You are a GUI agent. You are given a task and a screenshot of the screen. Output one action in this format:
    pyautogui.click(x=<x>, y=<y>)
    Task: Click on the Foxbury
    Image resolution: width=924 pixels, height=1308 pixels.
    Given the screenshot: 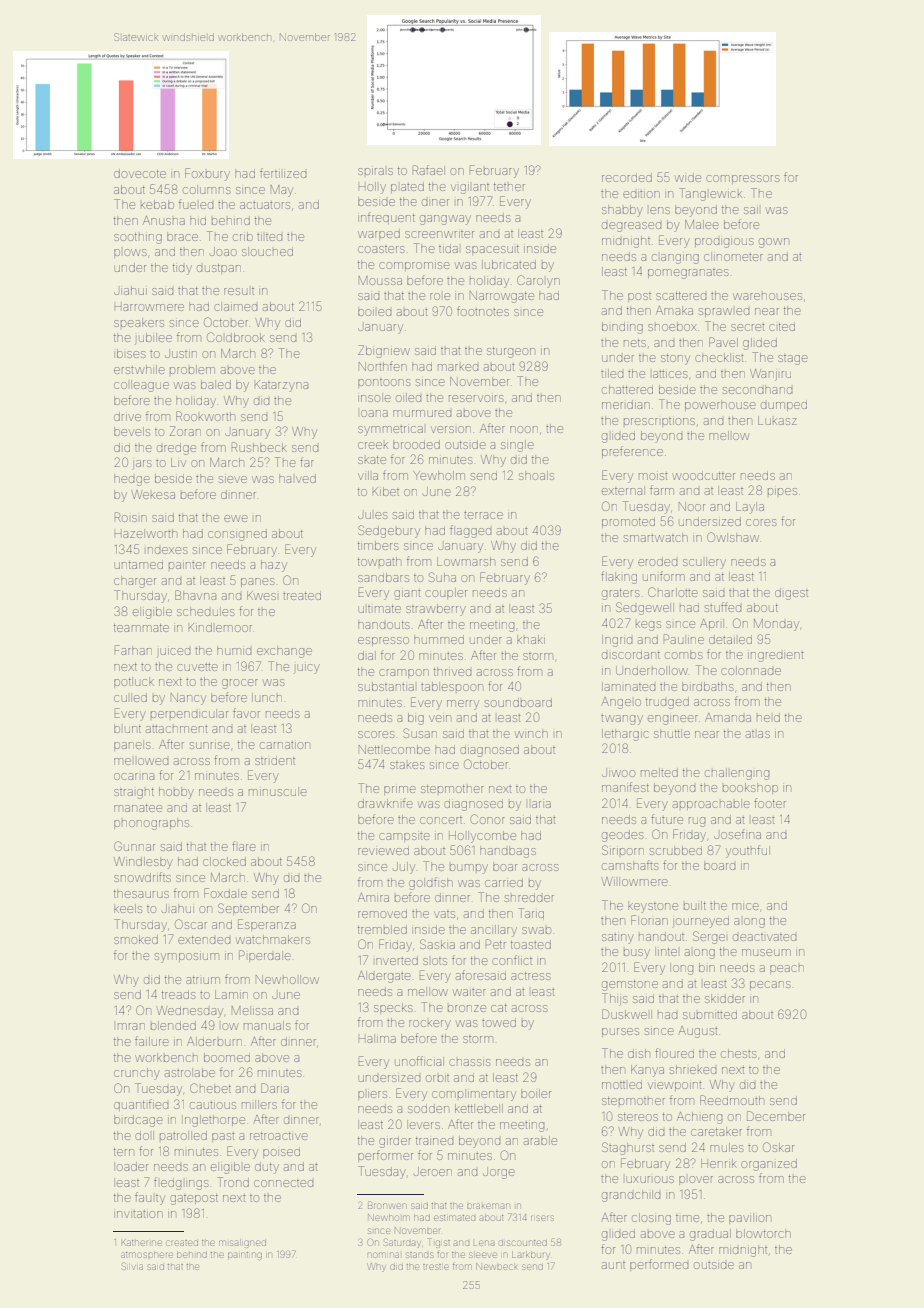 What is the action you would take?
    pyautogui.click(x=207, y=174)
